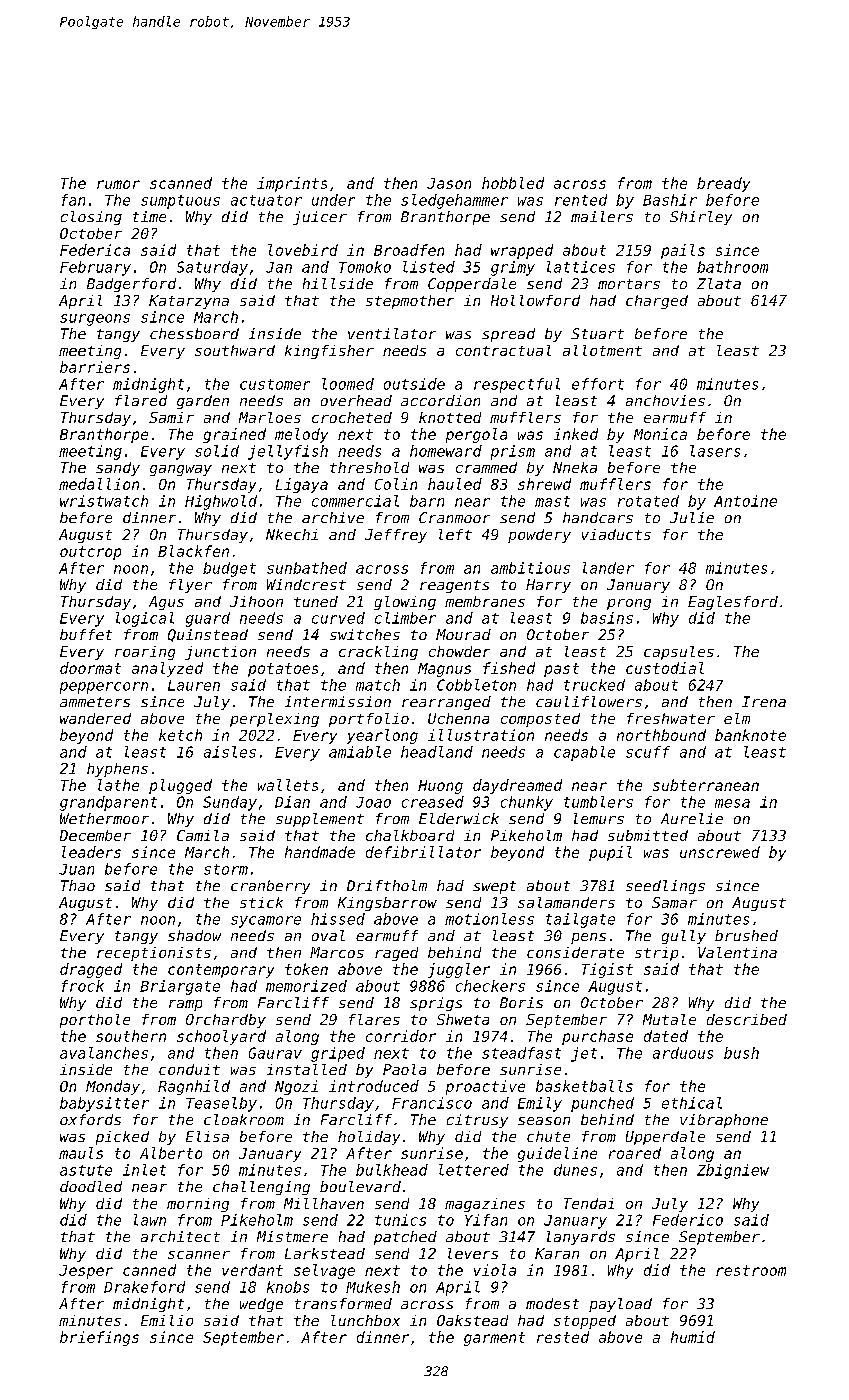  I want to click on rumor, so click(118, 184).
